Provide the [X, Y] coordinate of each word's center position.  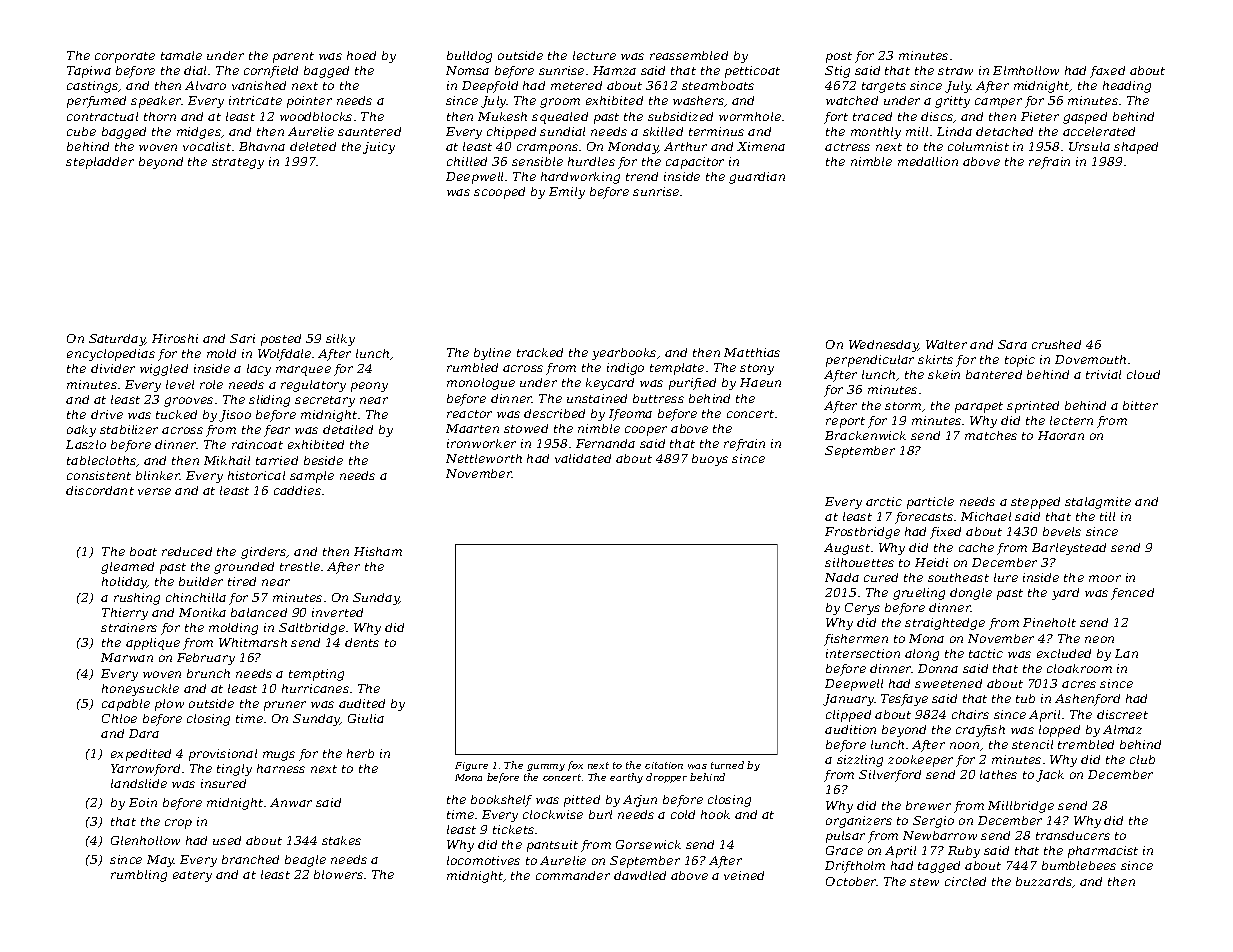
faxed [1107, 72]
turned [727, 765]
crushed [1056, 344]
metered [576, 85]
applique [153, 644]
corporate [125, 57]
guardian [757, 178]
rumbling [139, 876]
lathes [998, 774]
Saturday [117, 340]
